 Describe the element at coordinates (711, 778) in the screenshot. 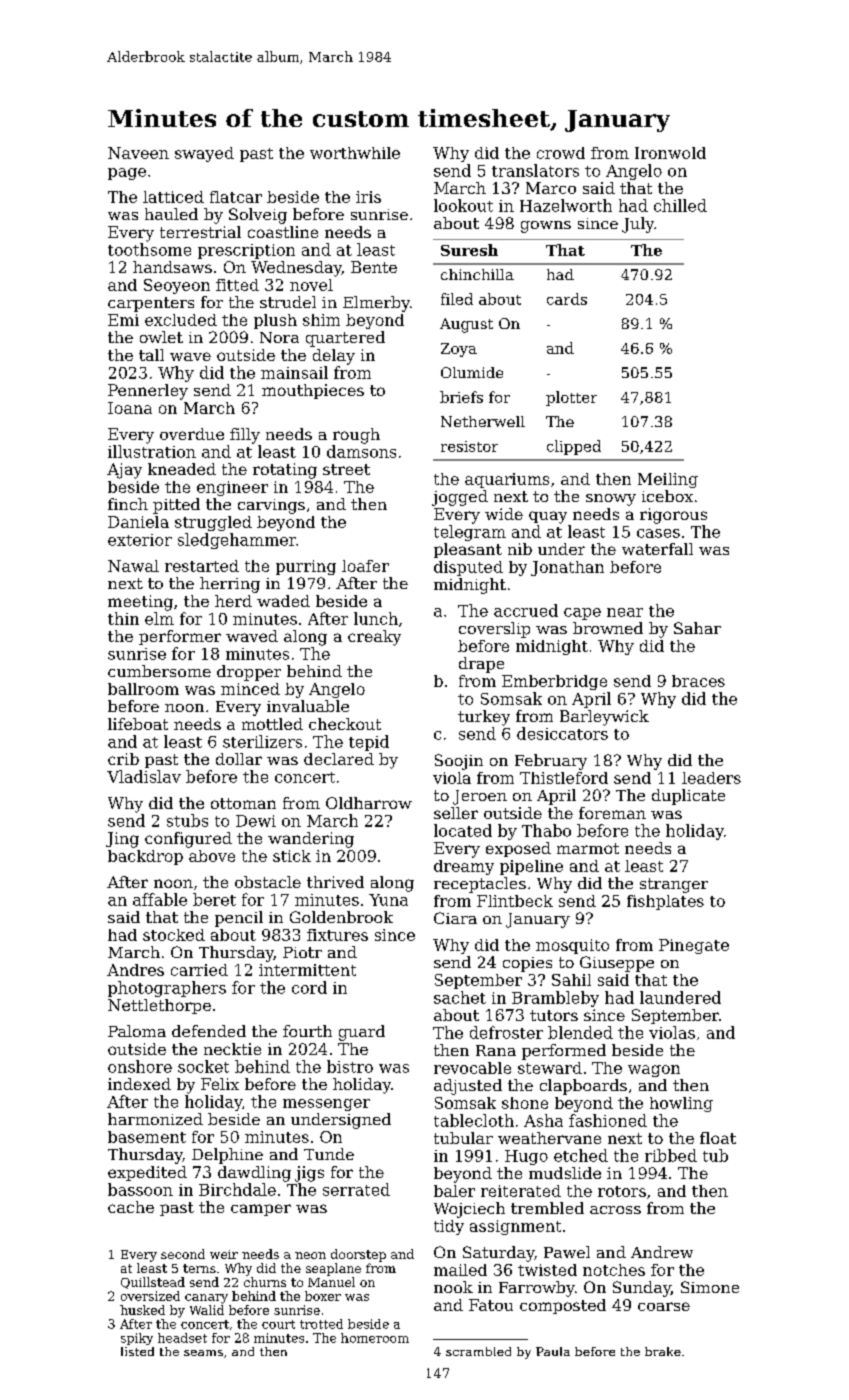

I see `leaders` at that location.
